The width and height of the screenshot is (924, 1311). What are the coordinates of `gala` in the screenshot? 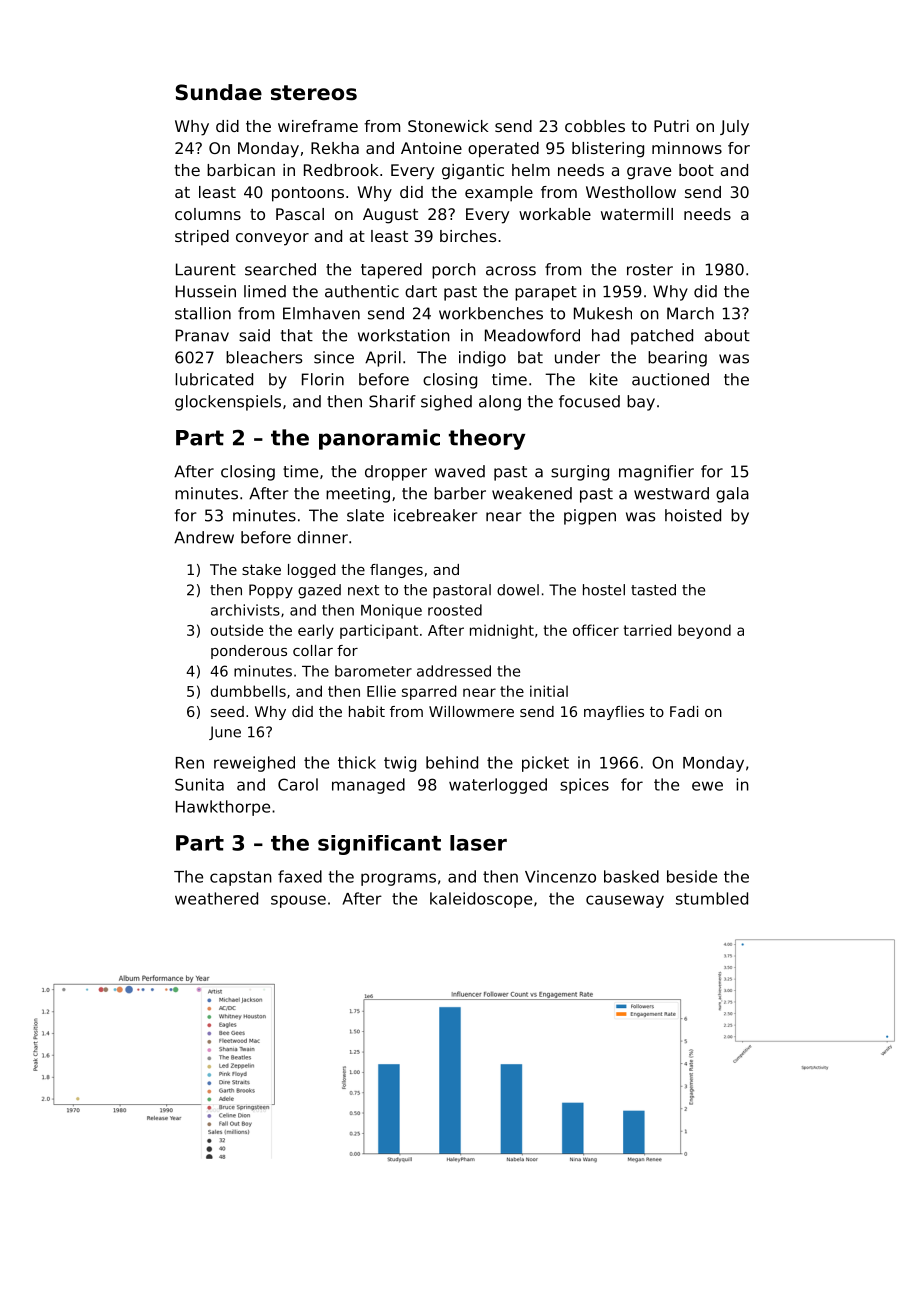 It's located at (732, 495).
